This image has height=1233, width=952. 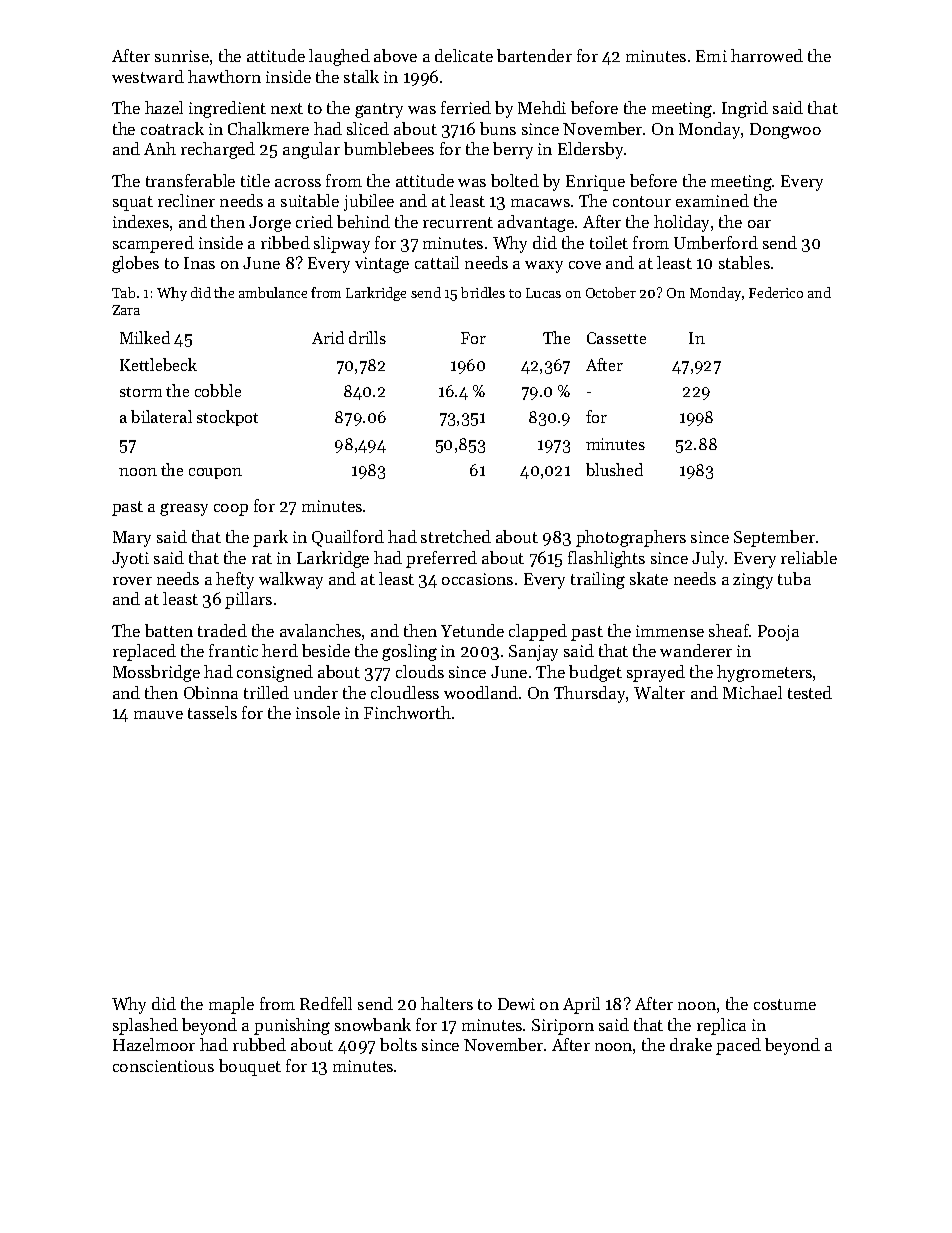 I want to click on replaced, so click(x=144, y=652).
